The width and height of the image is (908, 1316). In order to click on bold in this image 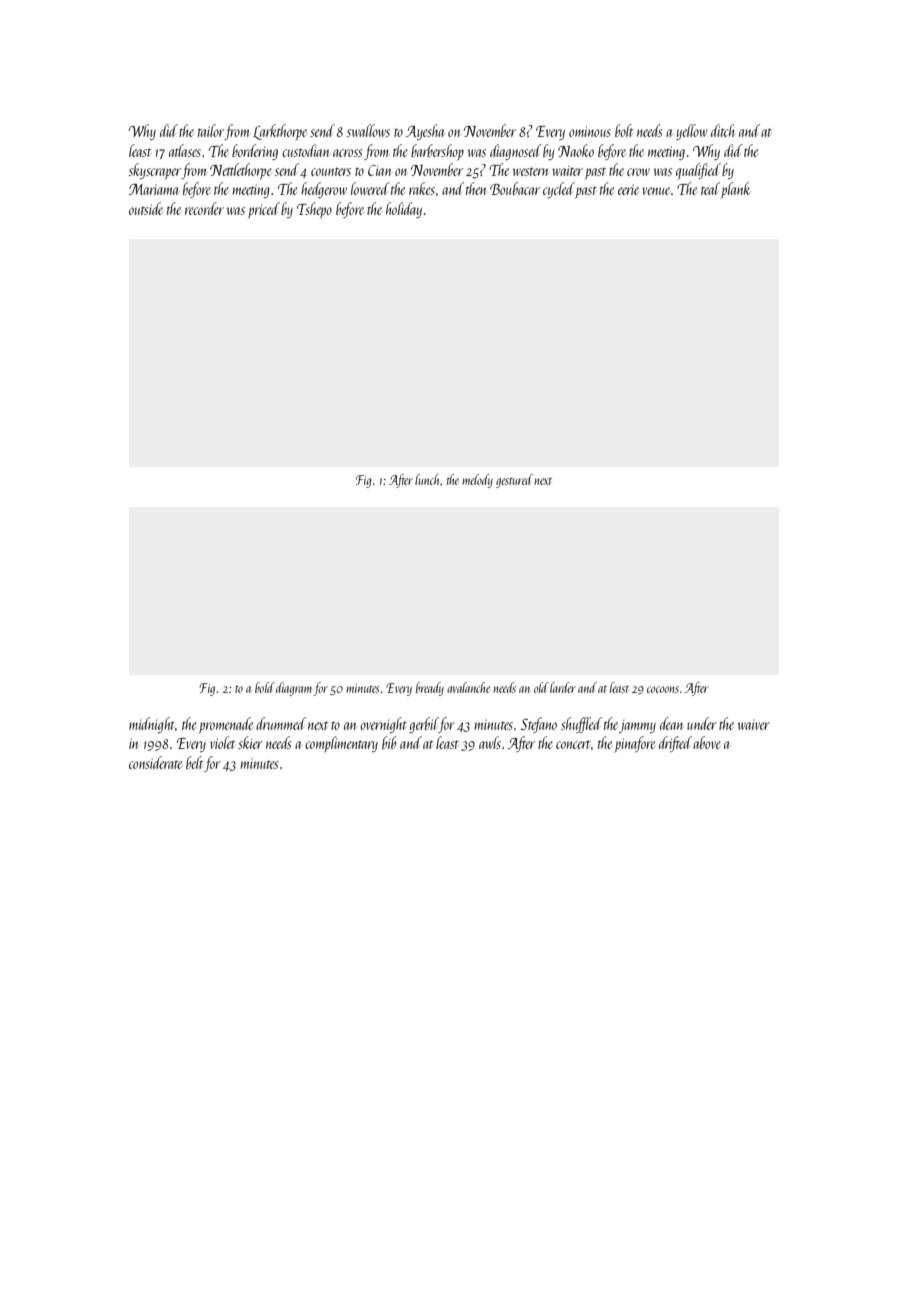, I will do `click(265, 687)`.
